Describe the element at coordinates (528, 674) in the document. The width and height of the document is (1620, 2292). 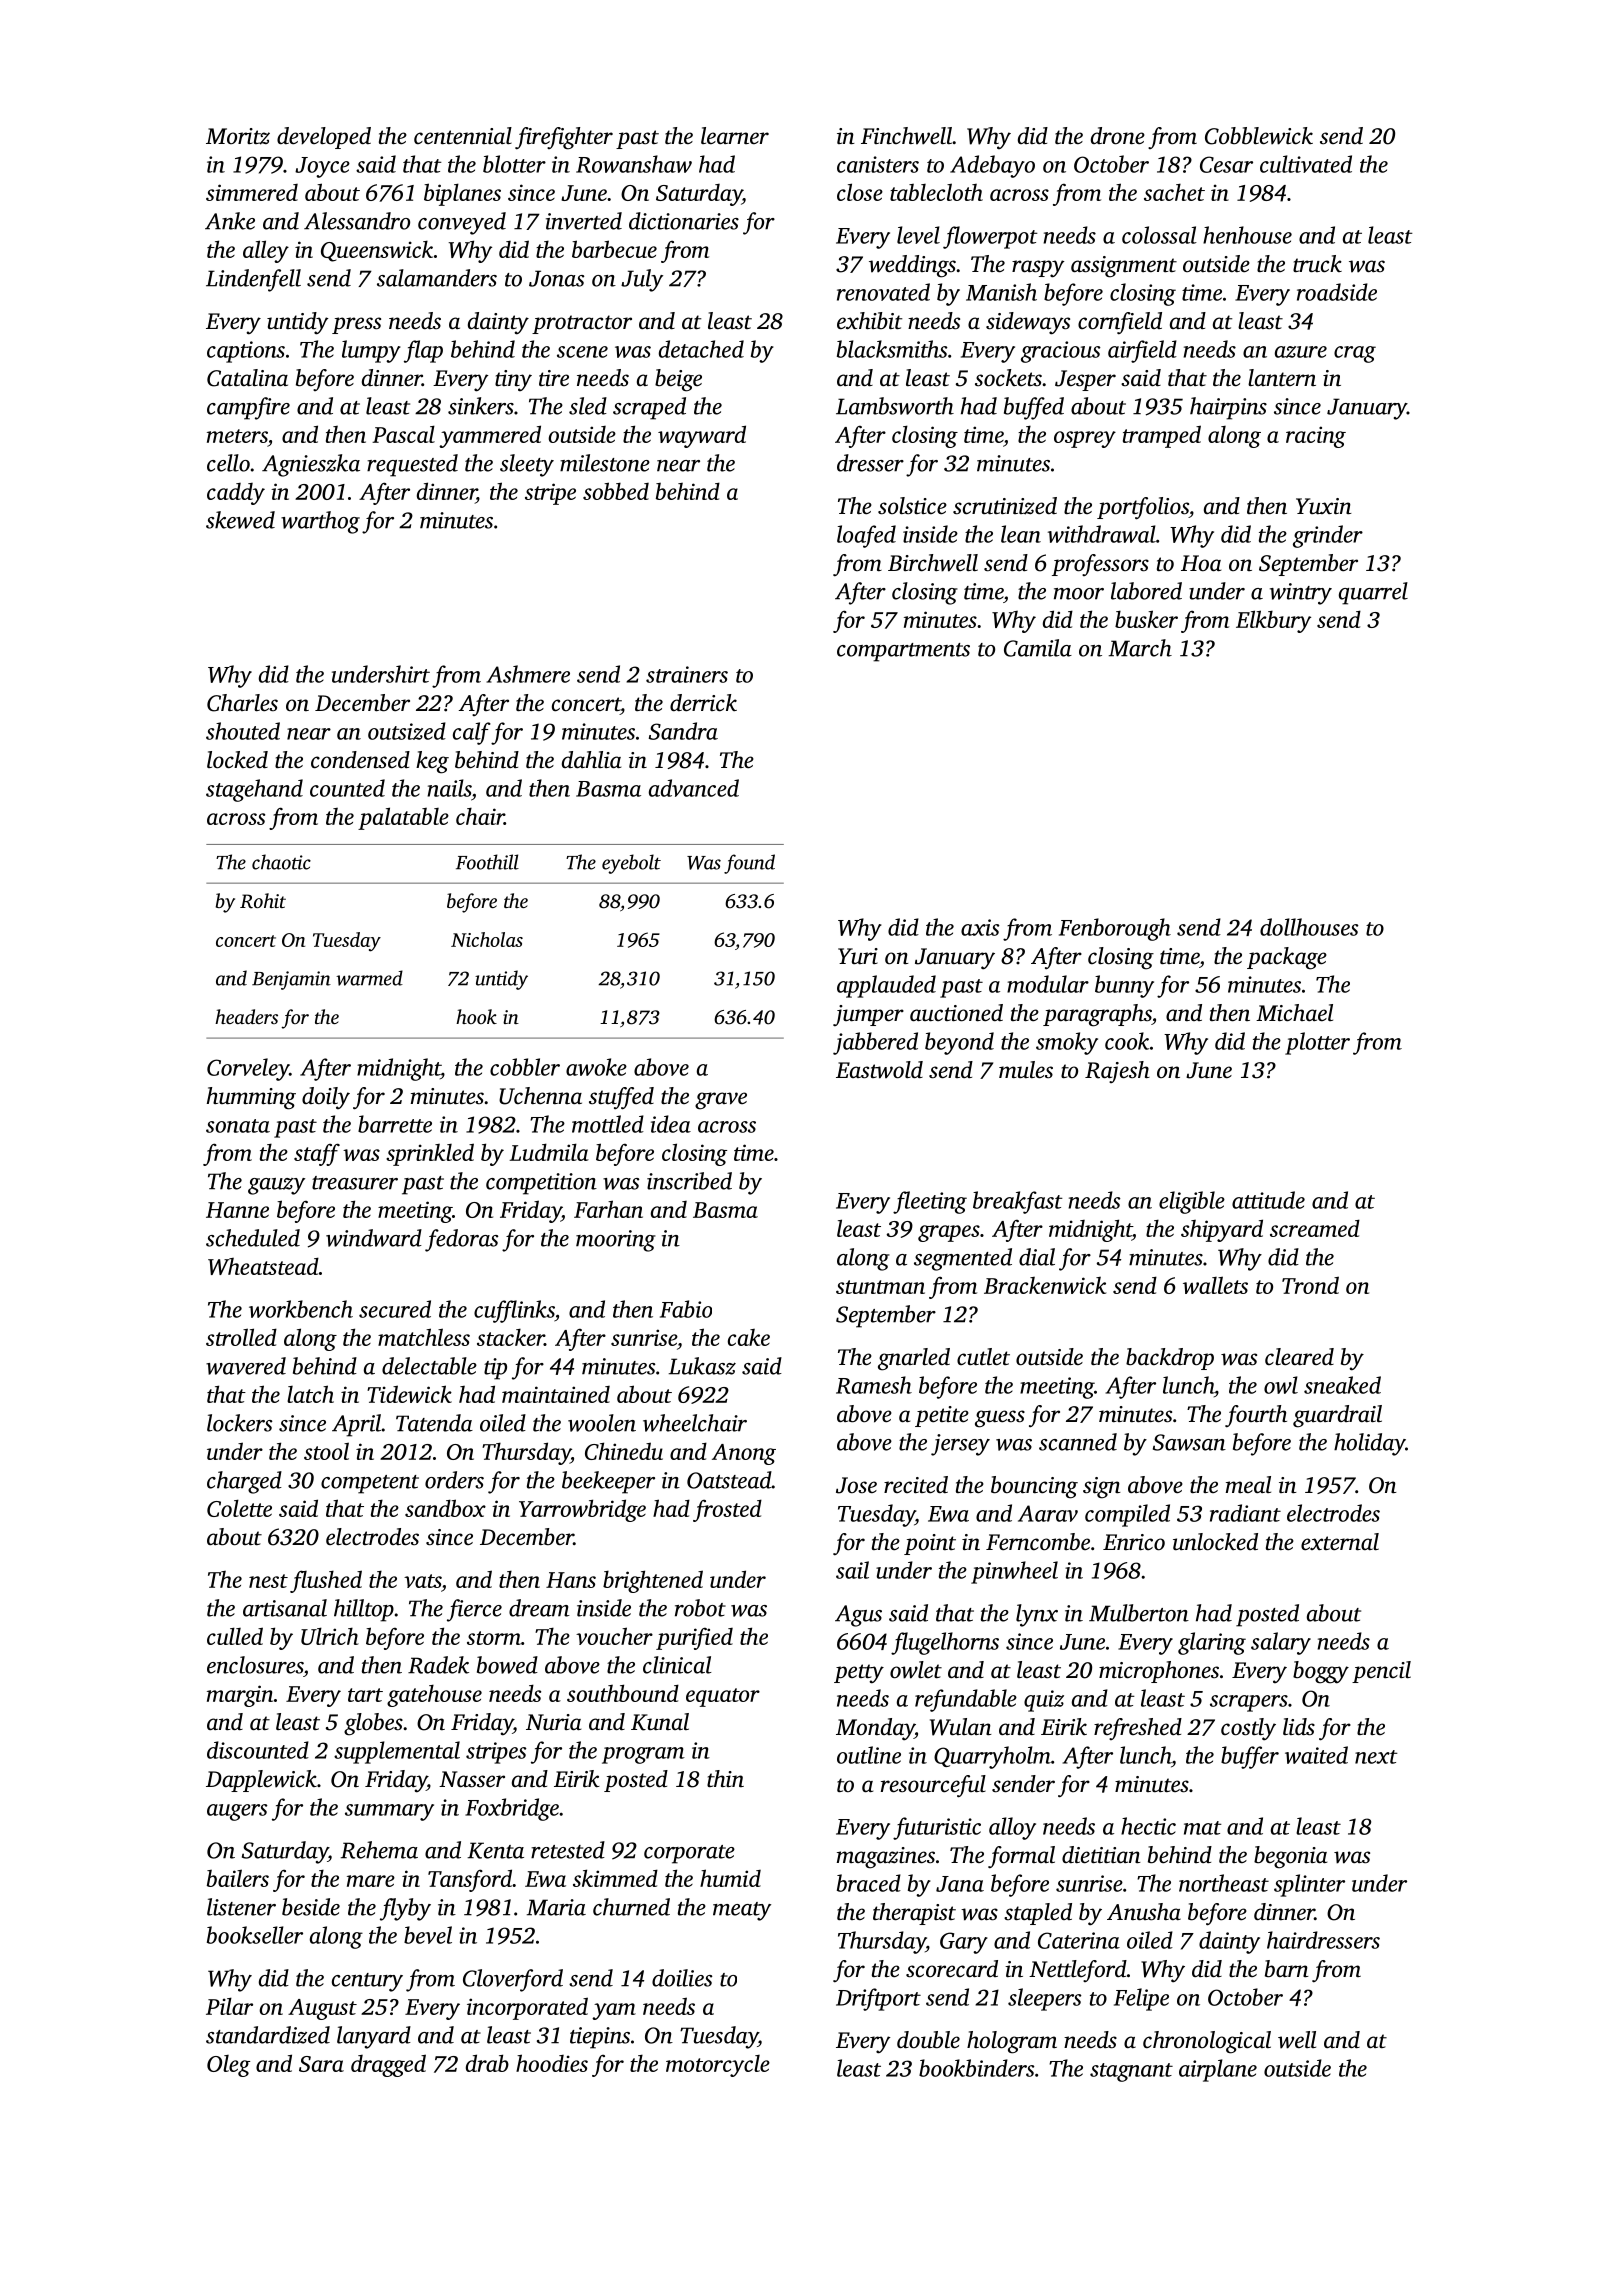
I see `Ashmere` at that location.
